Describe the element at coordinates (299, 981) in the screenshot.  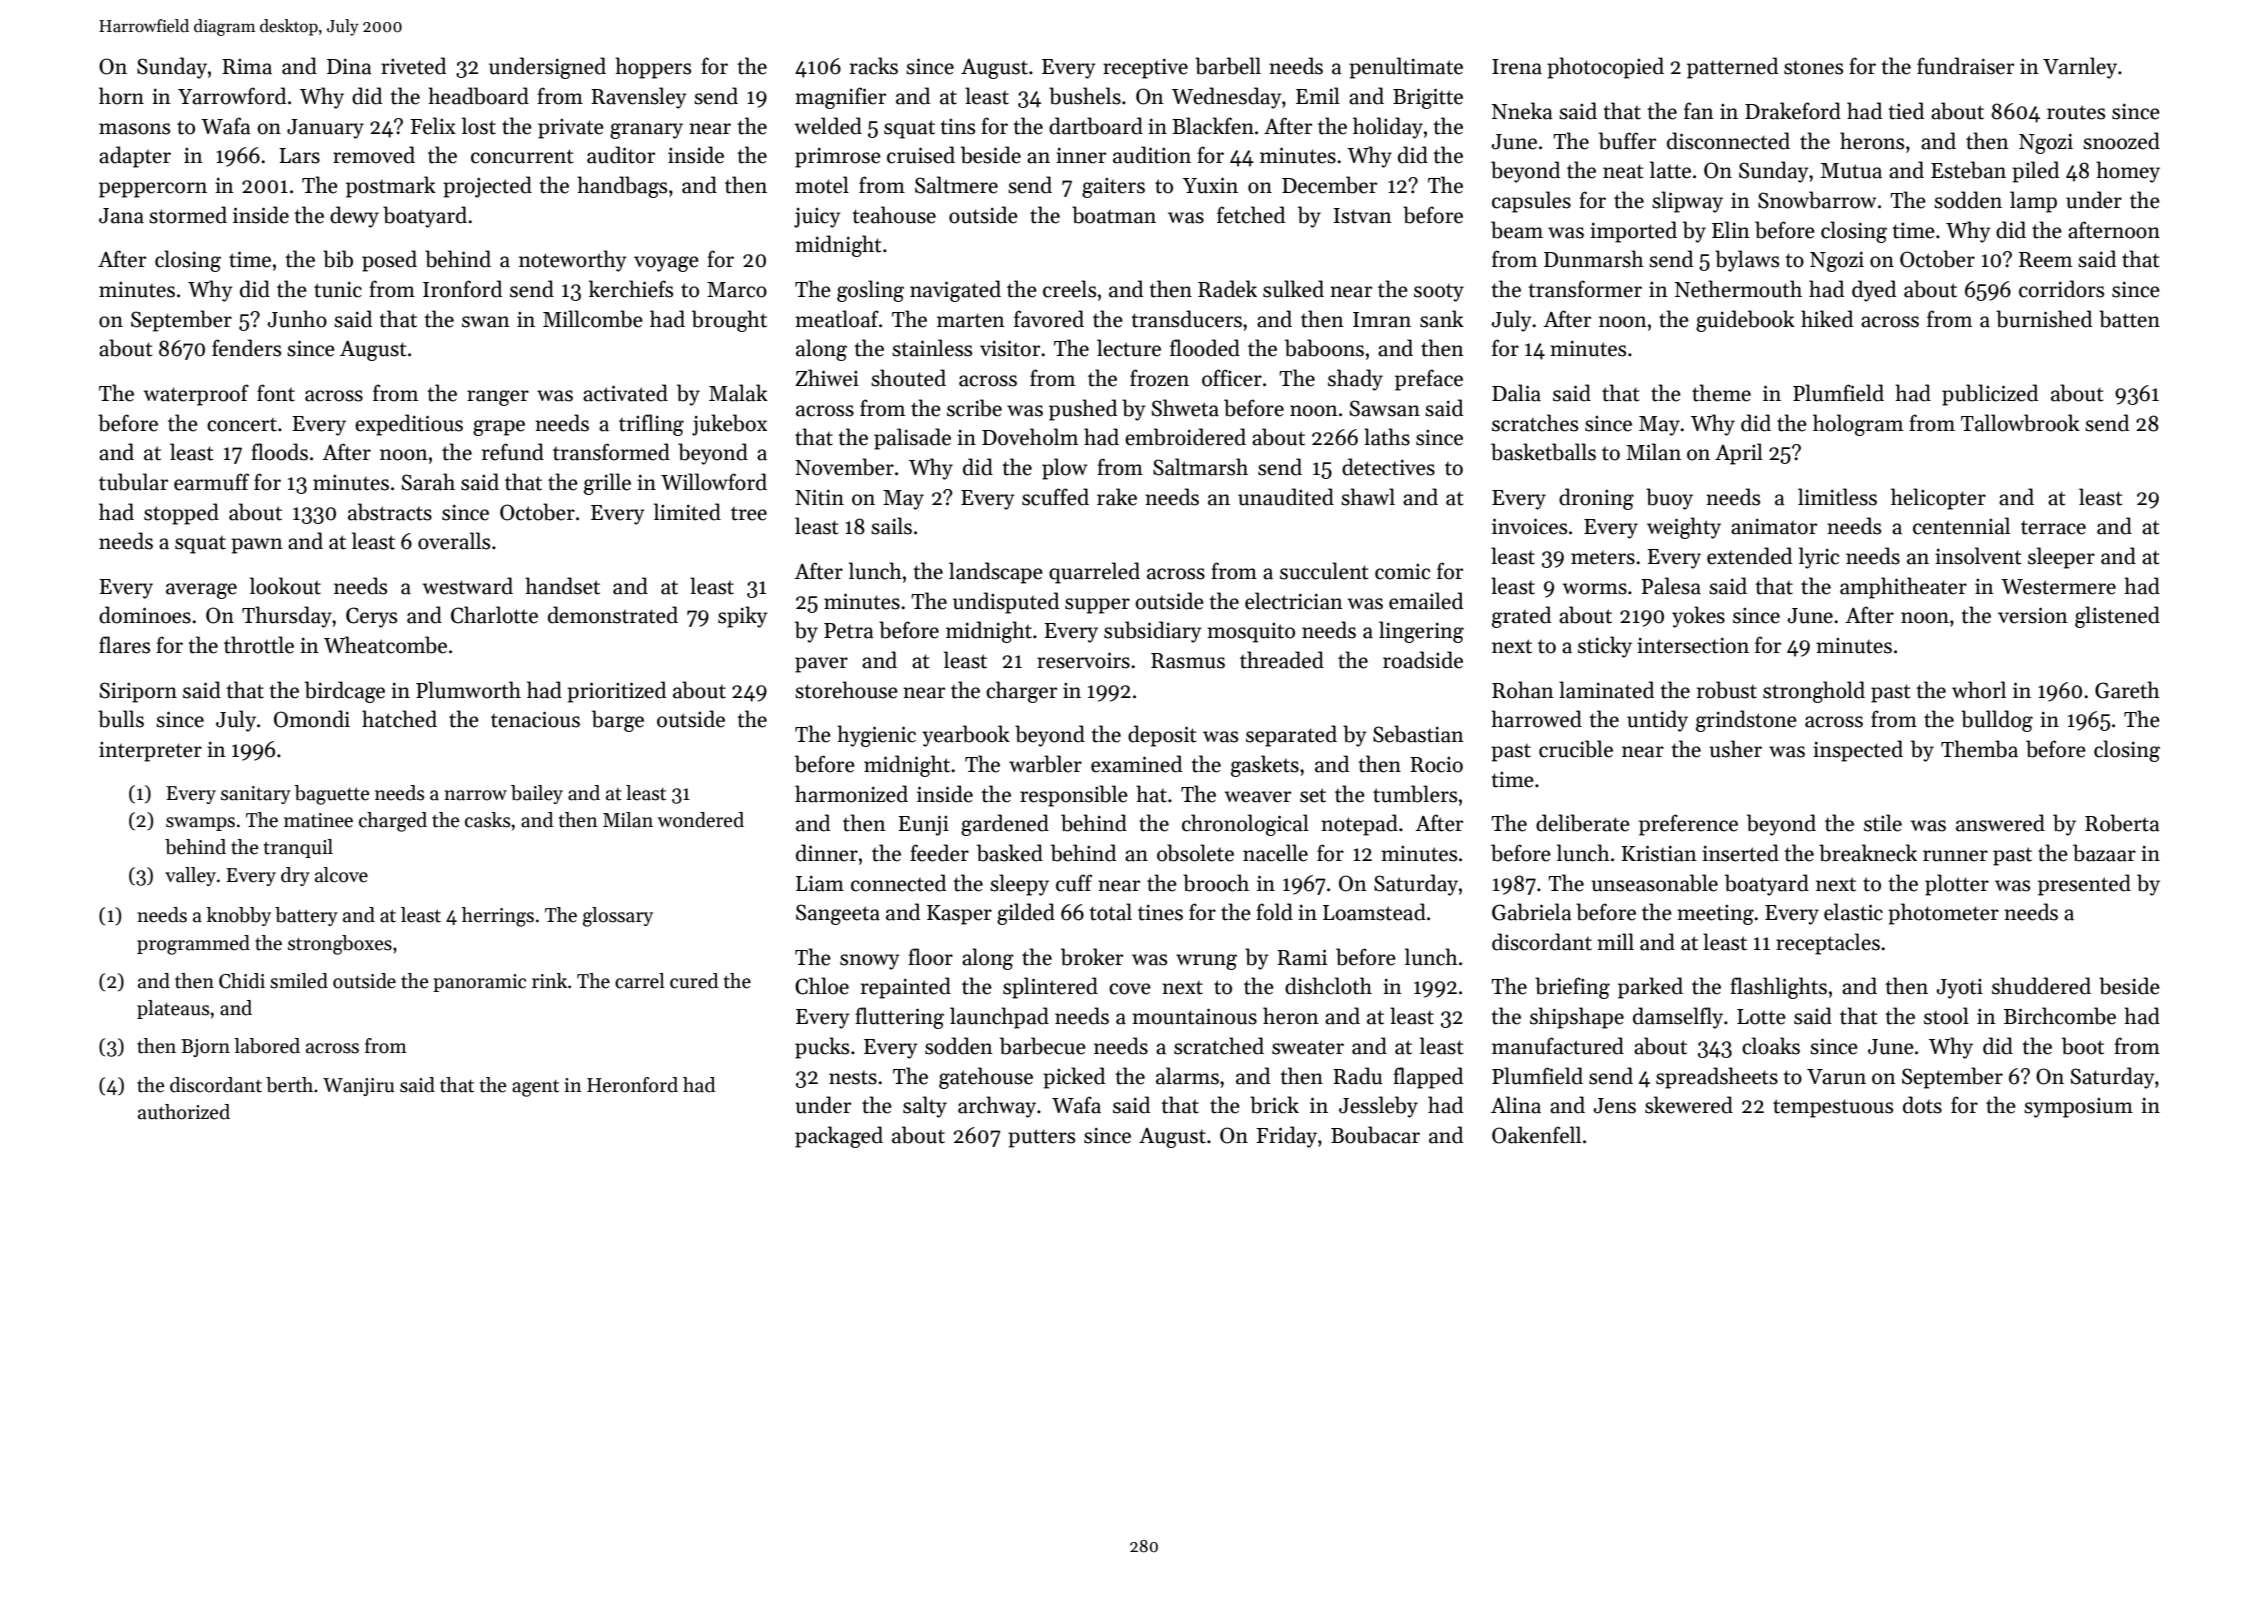
I see `smiled` at that location.
